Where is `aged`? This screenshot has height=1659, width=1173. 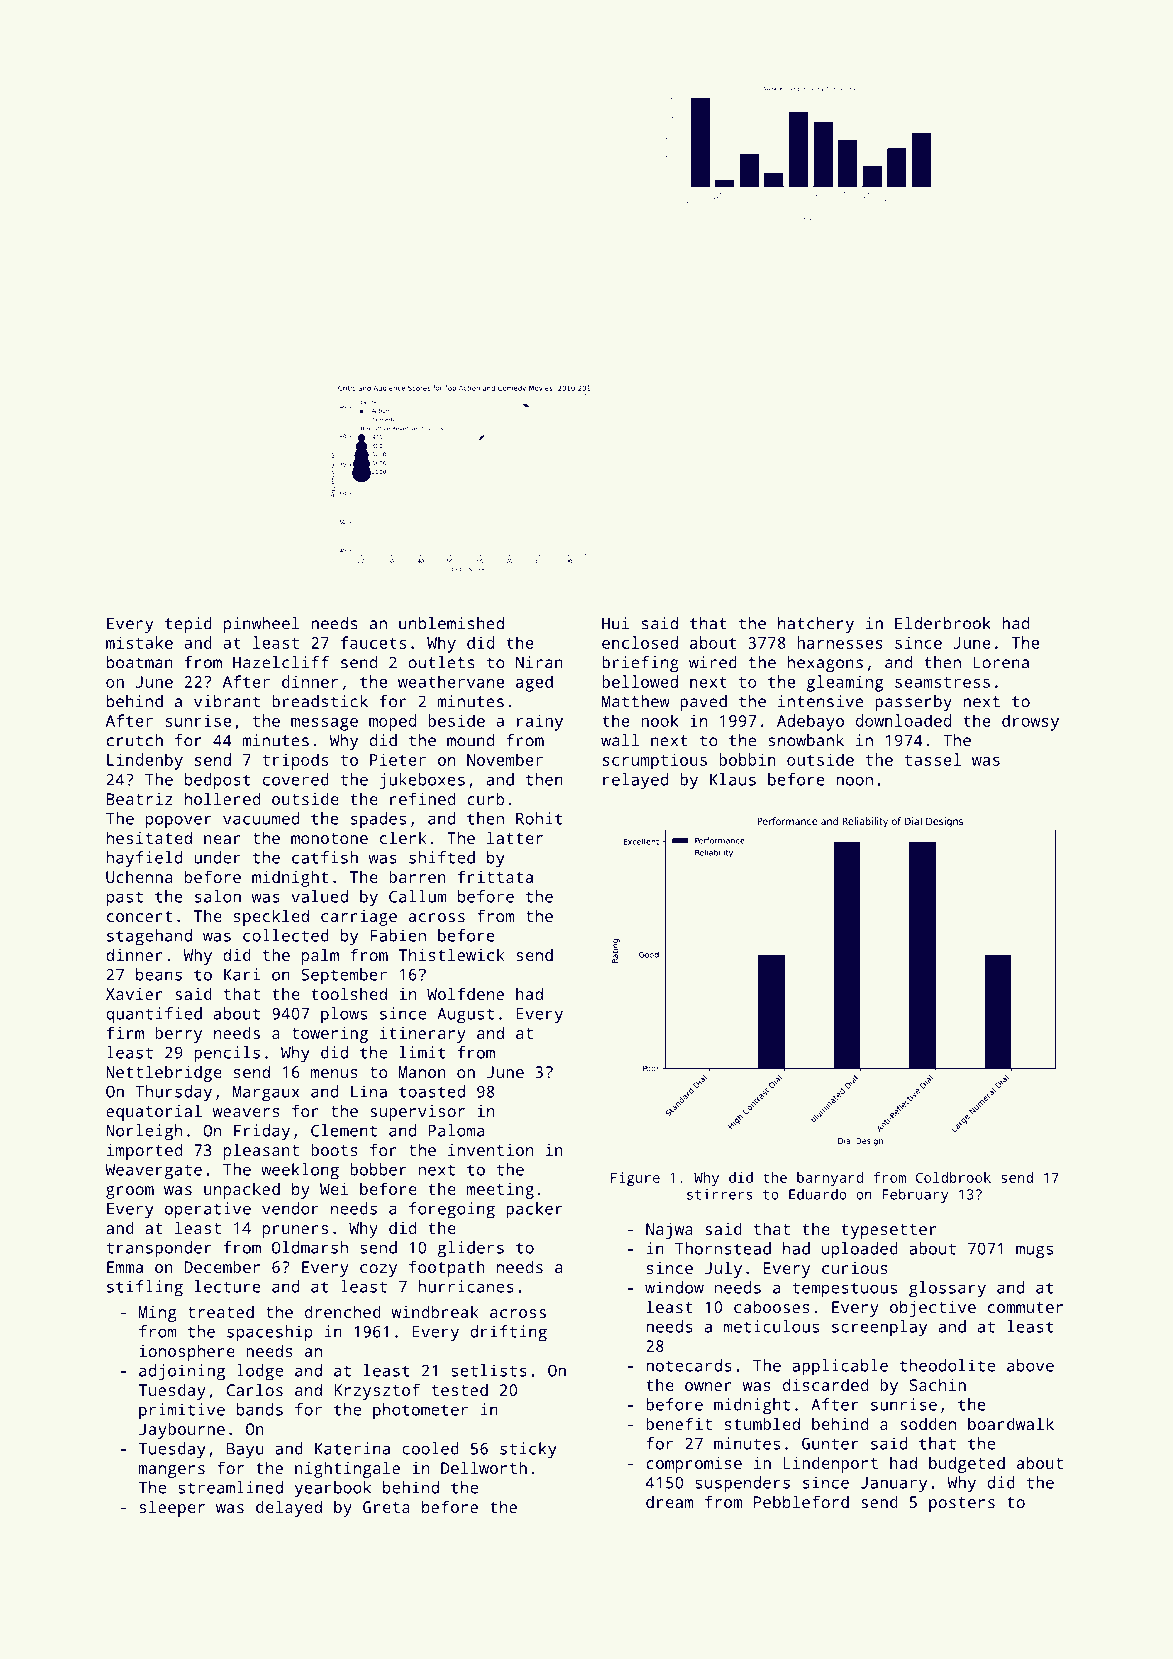
aged is located at coordinates (534, 683).
